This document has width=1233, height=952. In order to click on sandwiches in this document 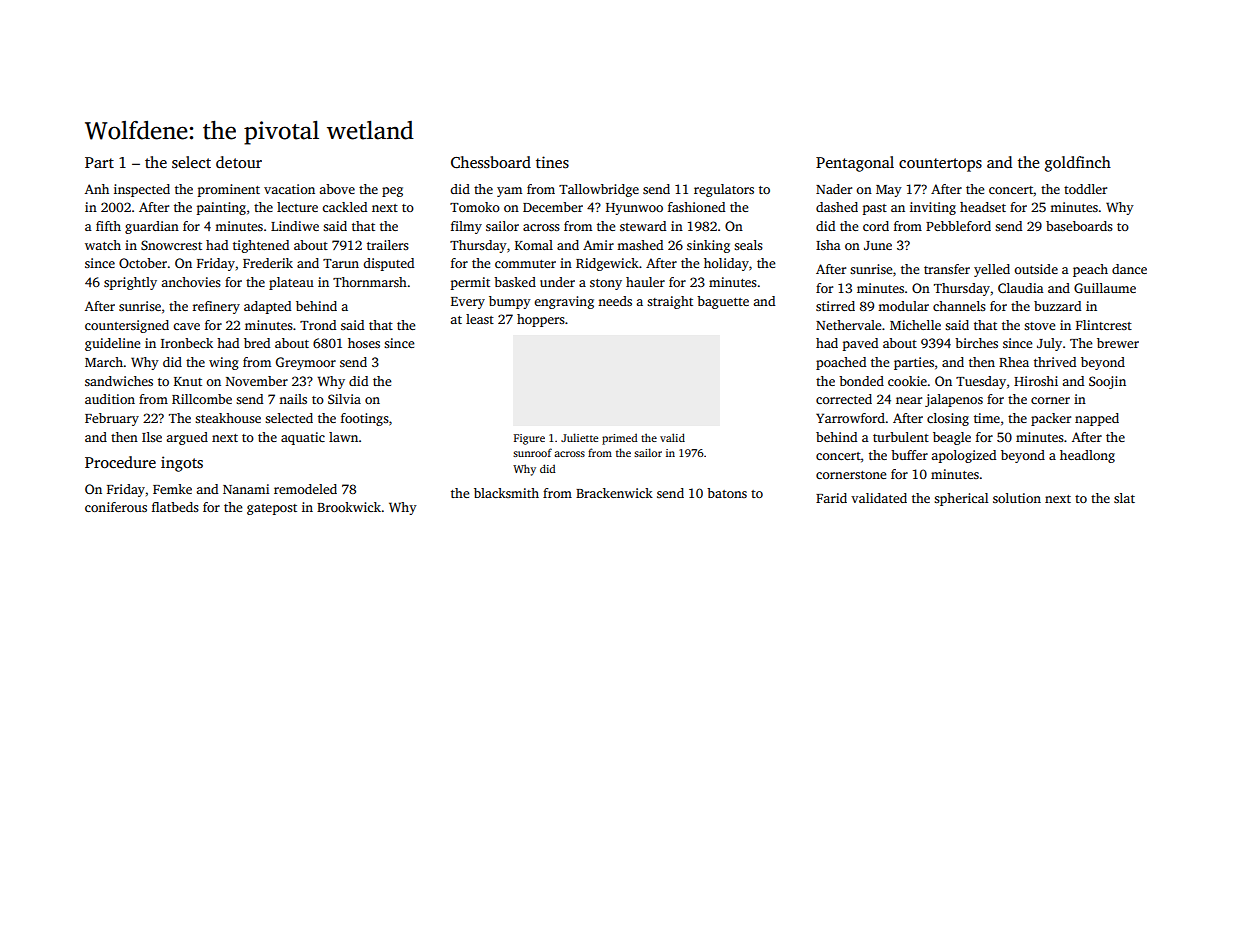, I will do `click(119, 381)`.
